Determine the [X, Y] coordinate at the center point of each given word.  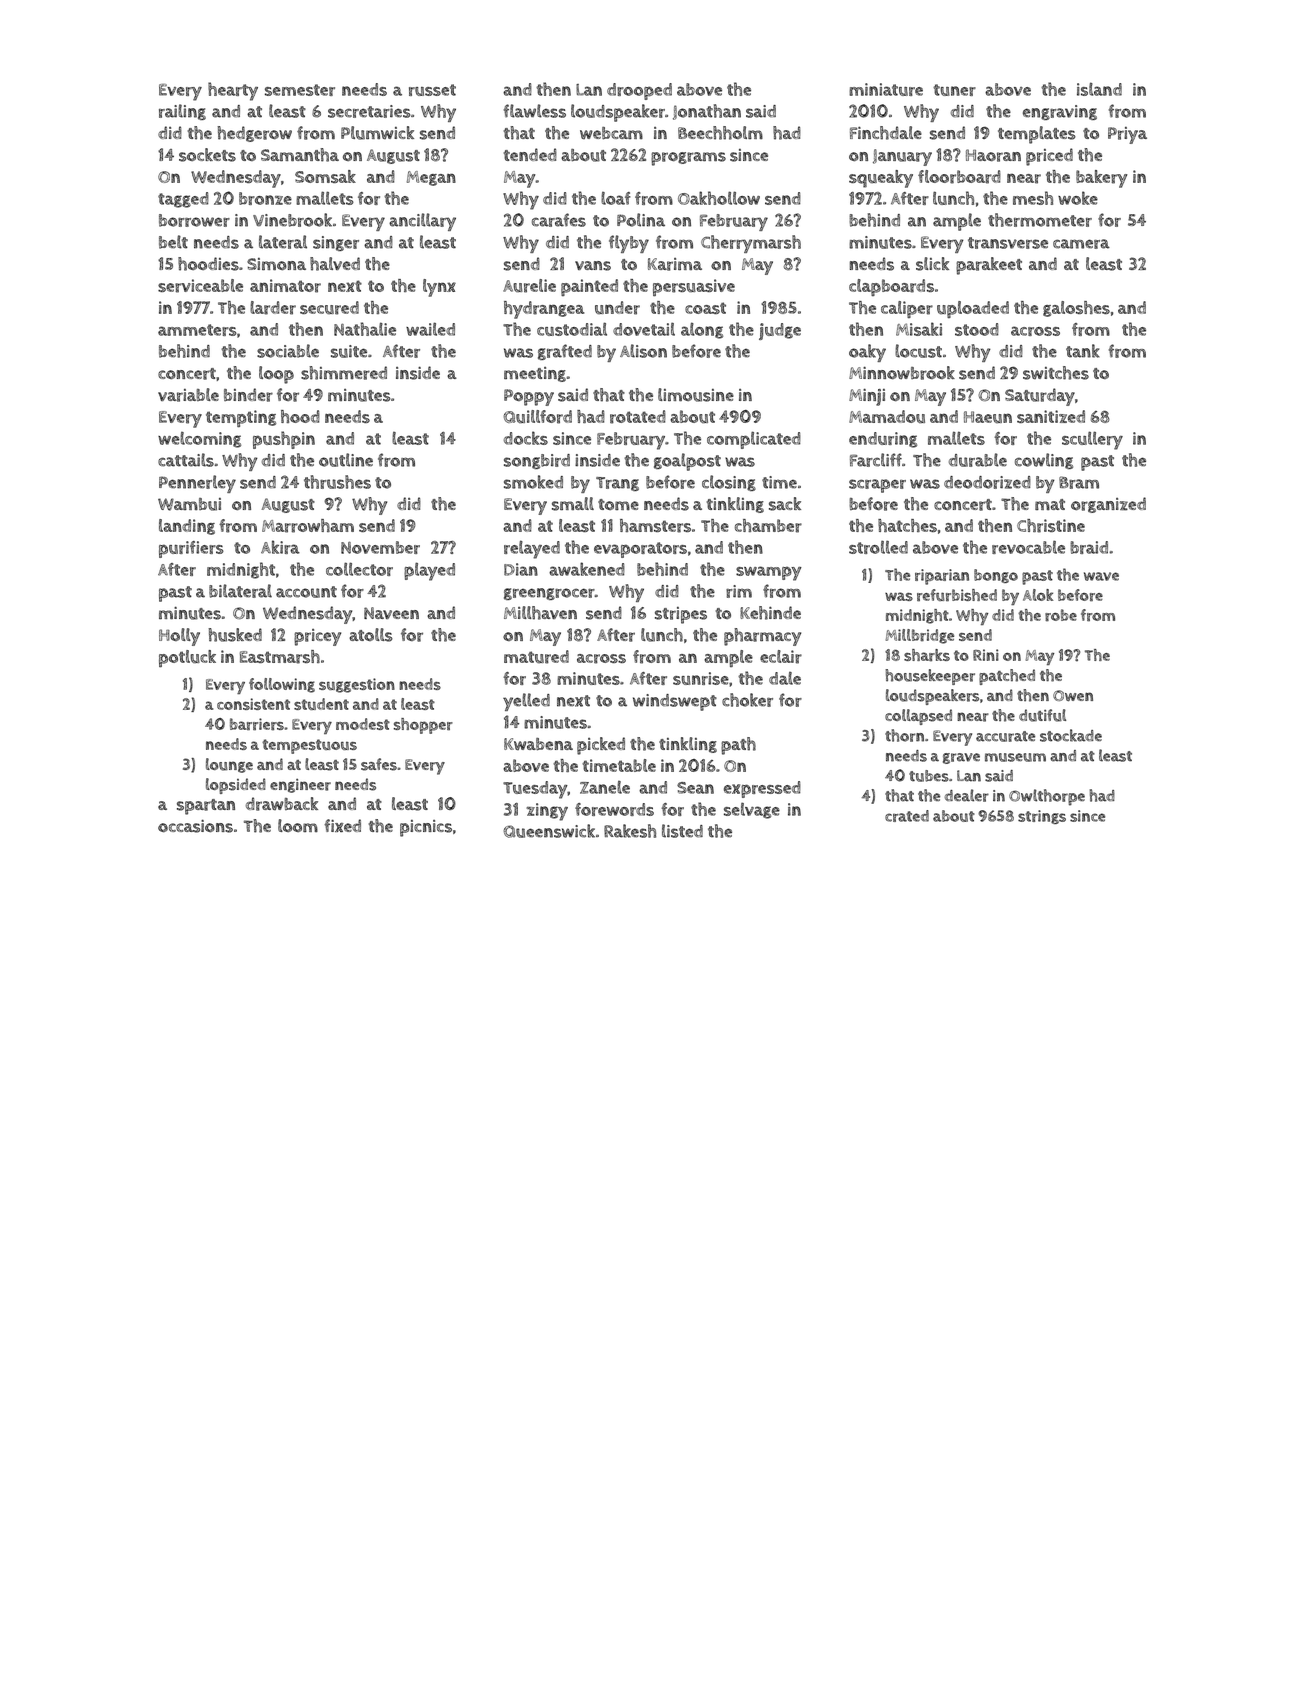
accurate [1005, 736]
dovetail [644, 329]
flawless [535, 111]
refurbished [957, 595]
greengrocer [549, 594]
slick [932, 264]
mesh [1033, 198]
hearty [233, 91]
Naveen [391, 613]
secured [329, 308]
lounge [229, 765]
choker [747, 700]
